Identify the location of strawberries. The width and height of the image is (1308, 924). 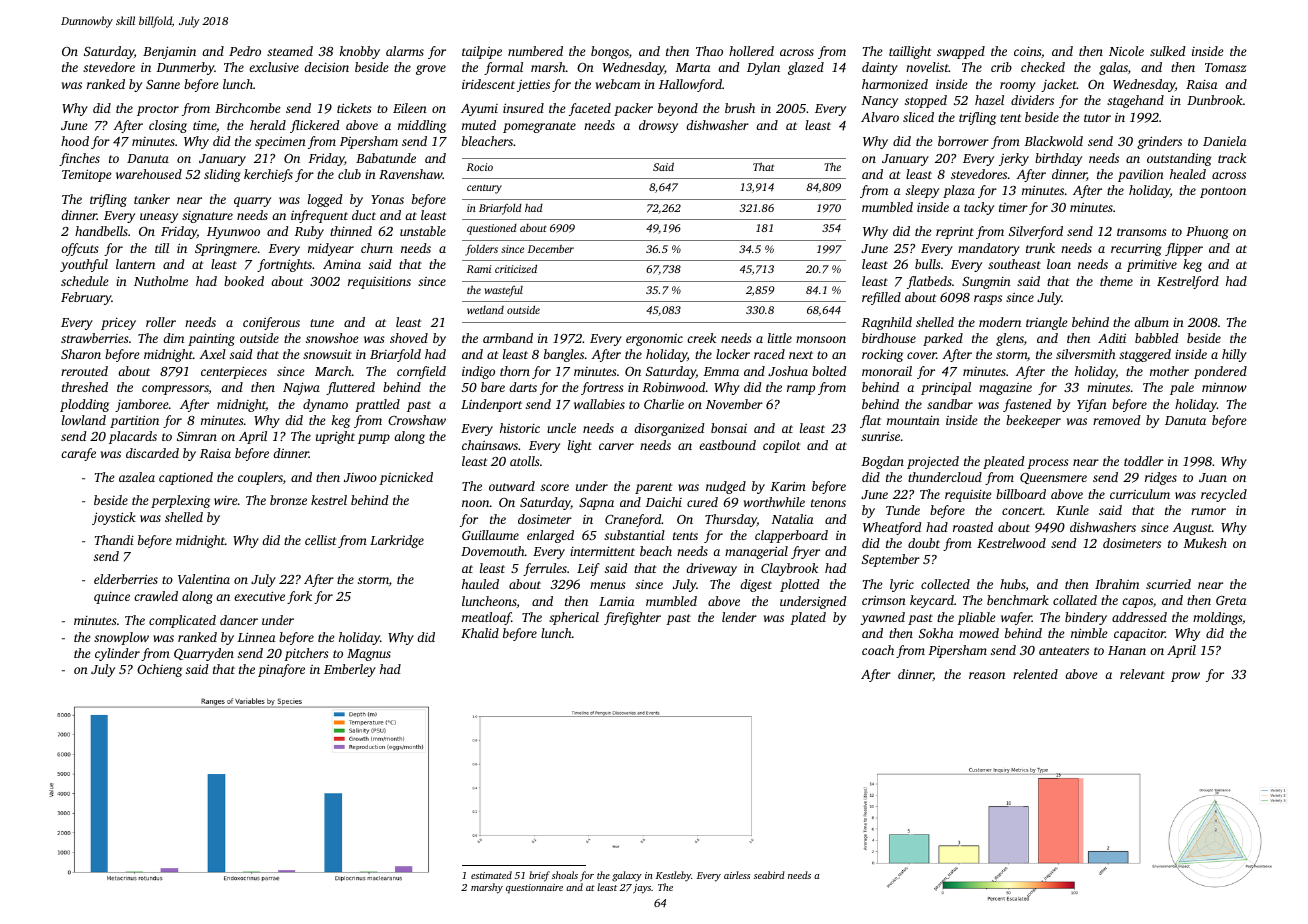
(95, 338).
